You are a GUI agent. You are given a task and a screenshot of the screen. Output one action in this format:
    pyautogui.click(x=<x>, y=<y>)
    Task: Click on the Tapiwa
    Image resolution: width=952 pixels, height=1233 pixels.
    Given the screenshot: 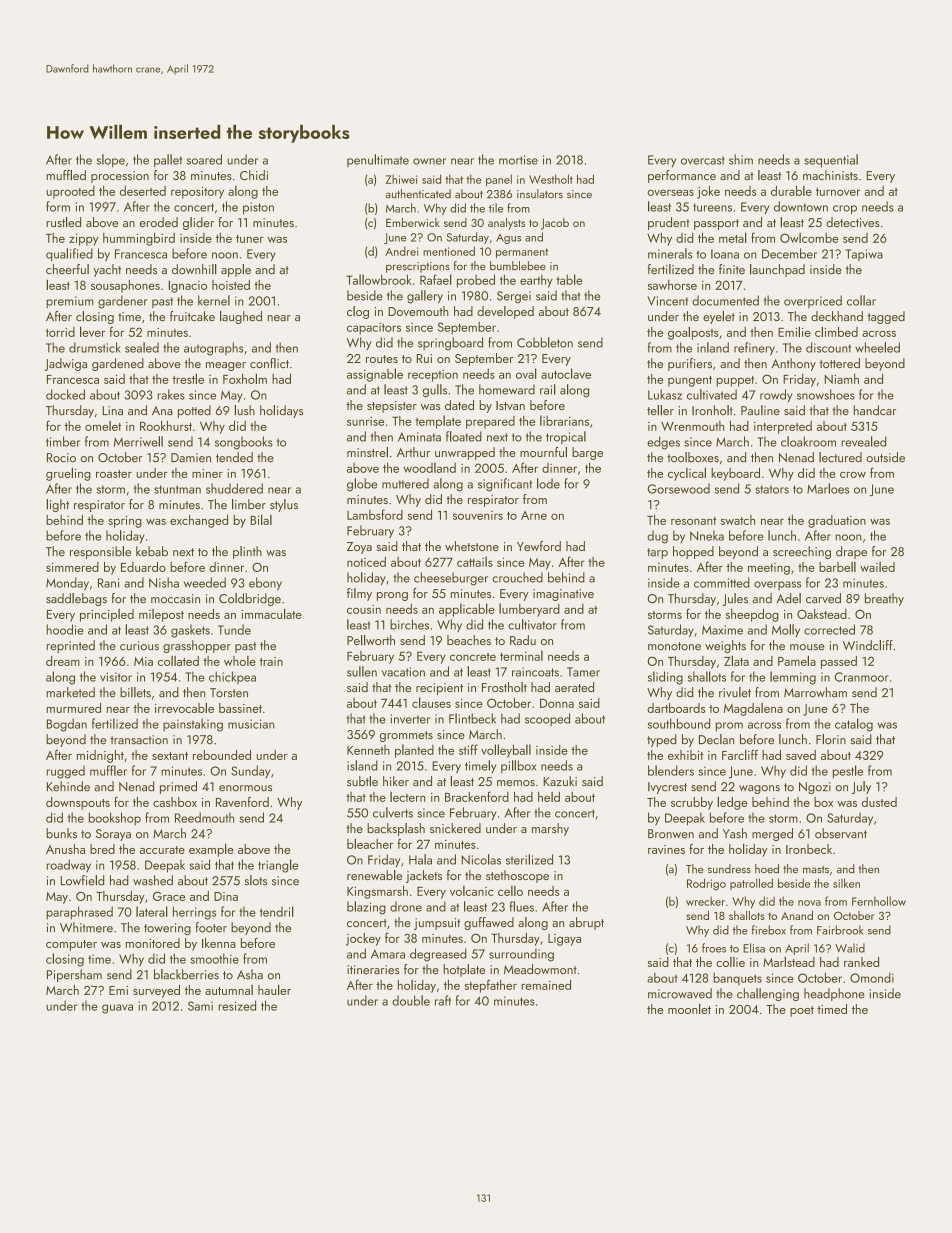 What is the action you would take?
    pyautogui.click(x=864, y=255)
